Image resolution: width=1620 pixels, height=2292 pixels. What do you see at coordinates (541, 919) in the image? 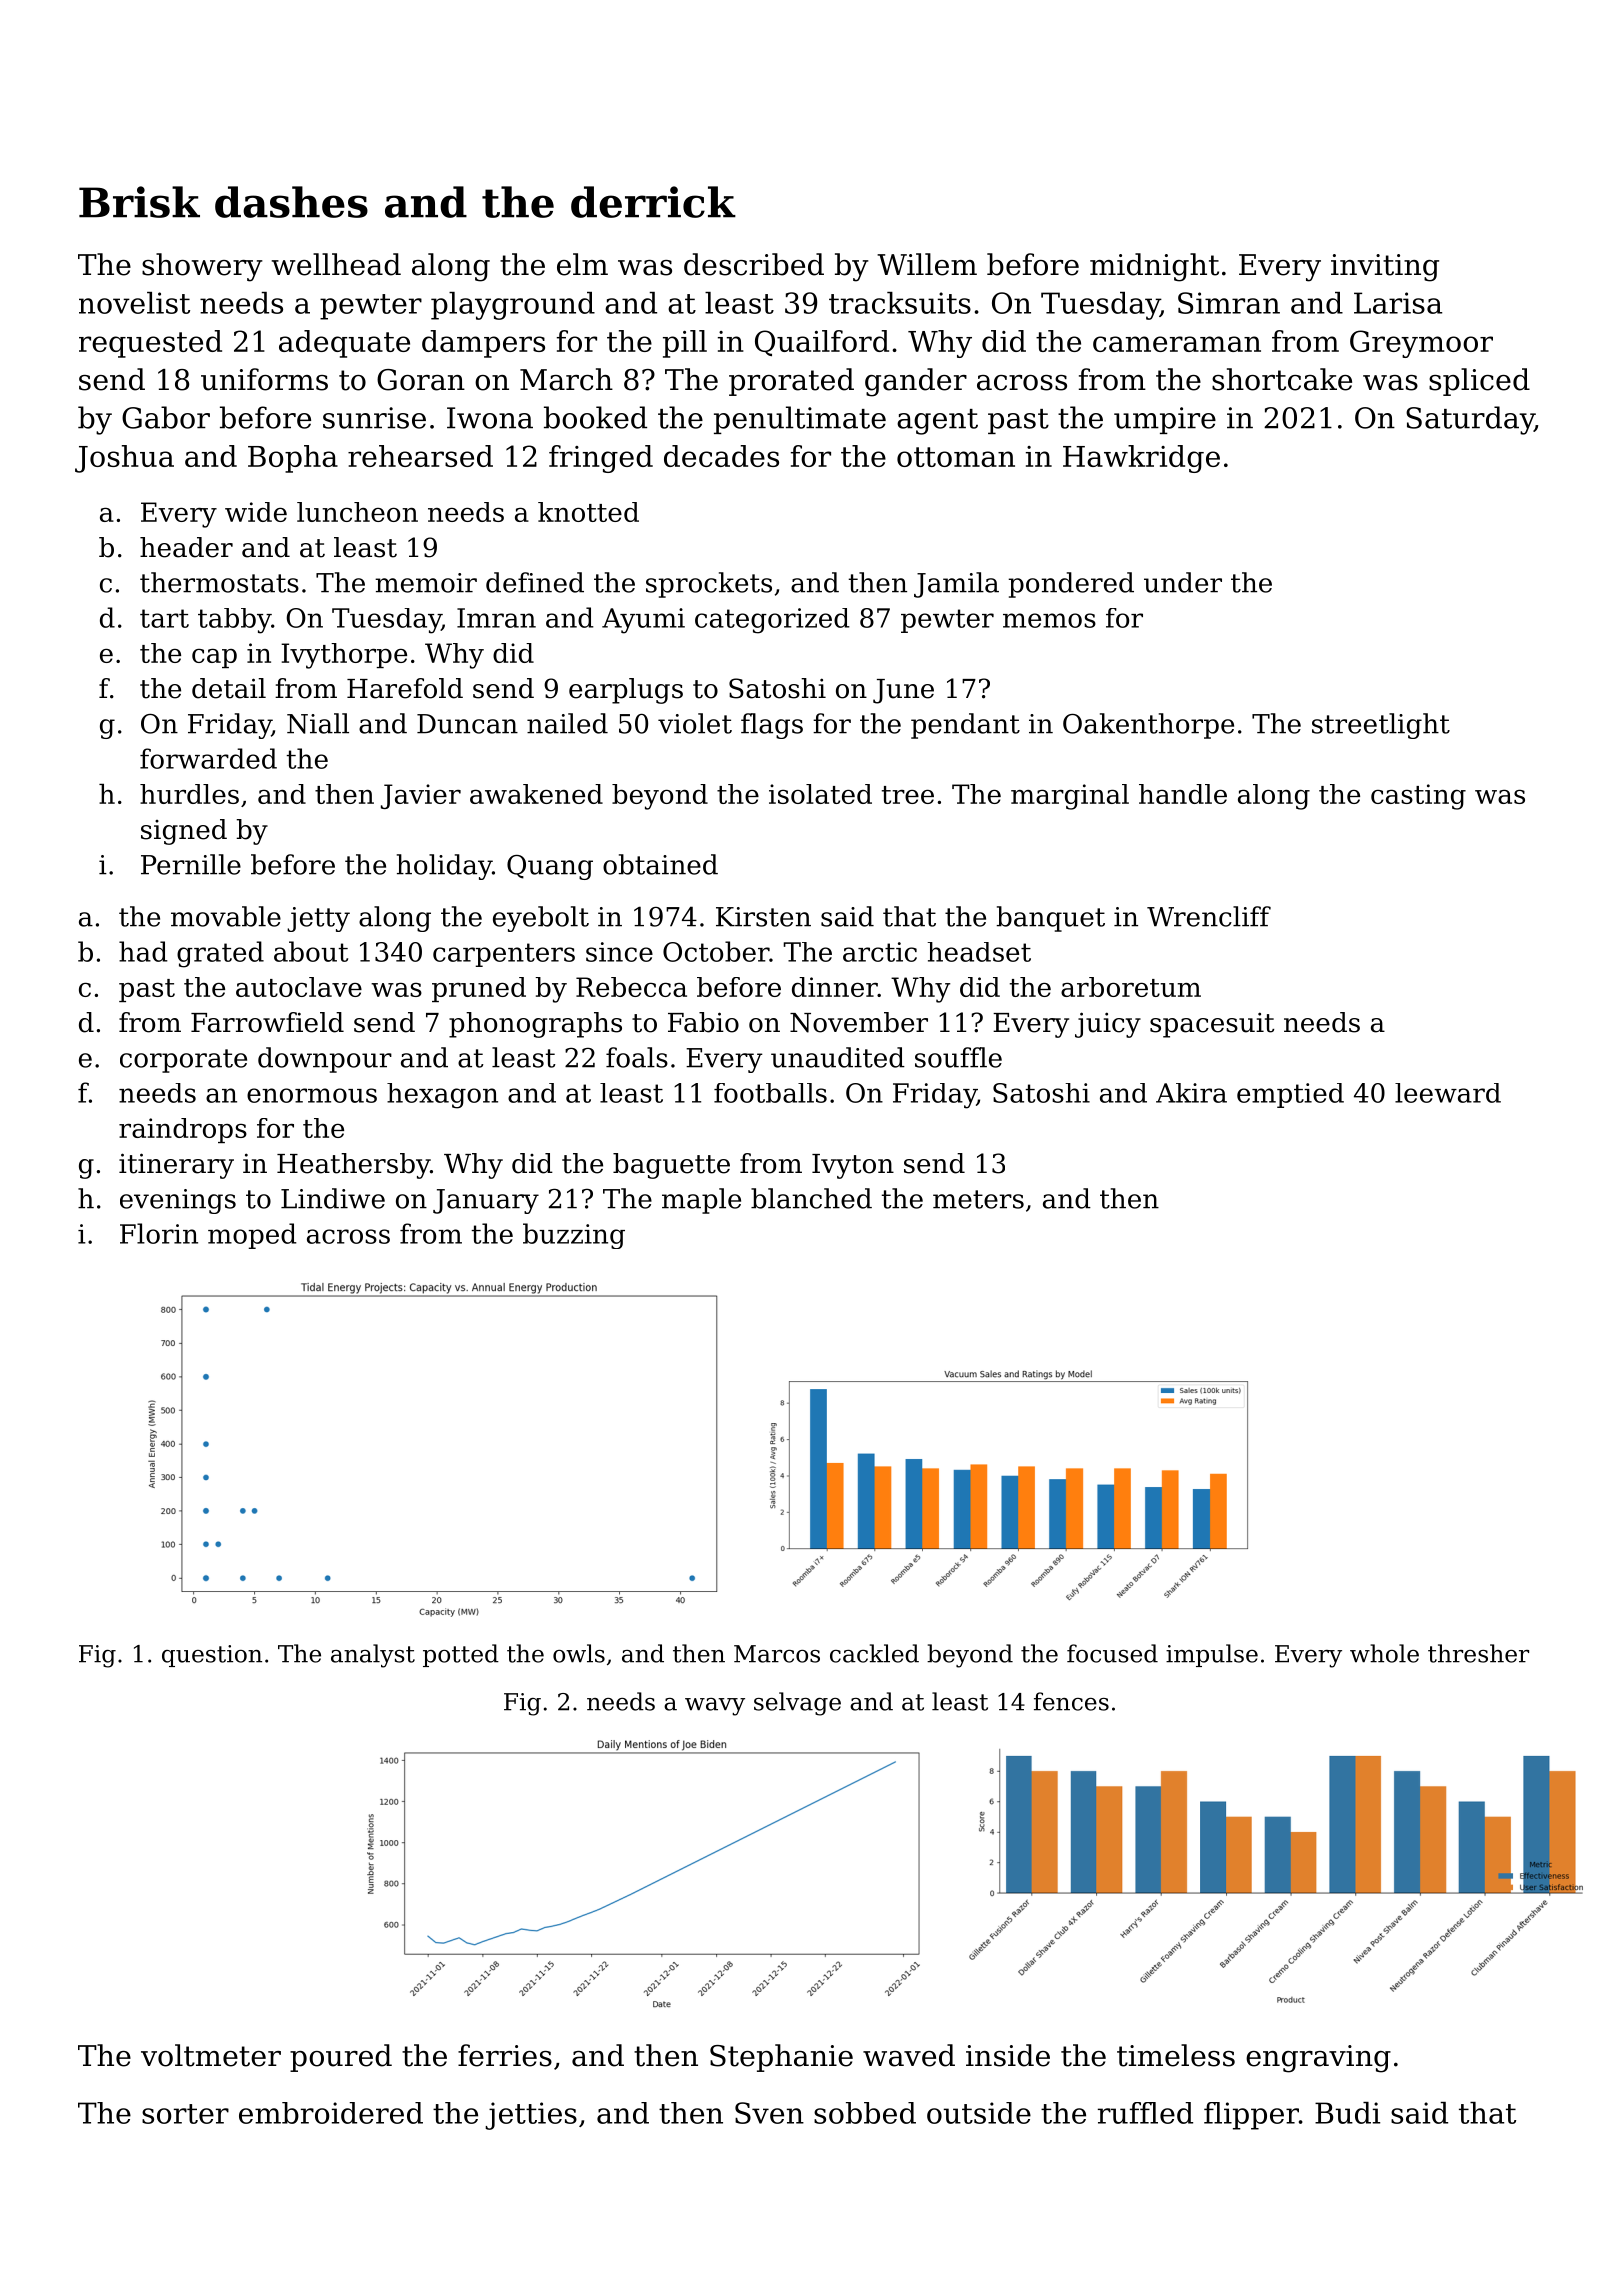
I see `eyebolt` at bounding box center [541, 919].
